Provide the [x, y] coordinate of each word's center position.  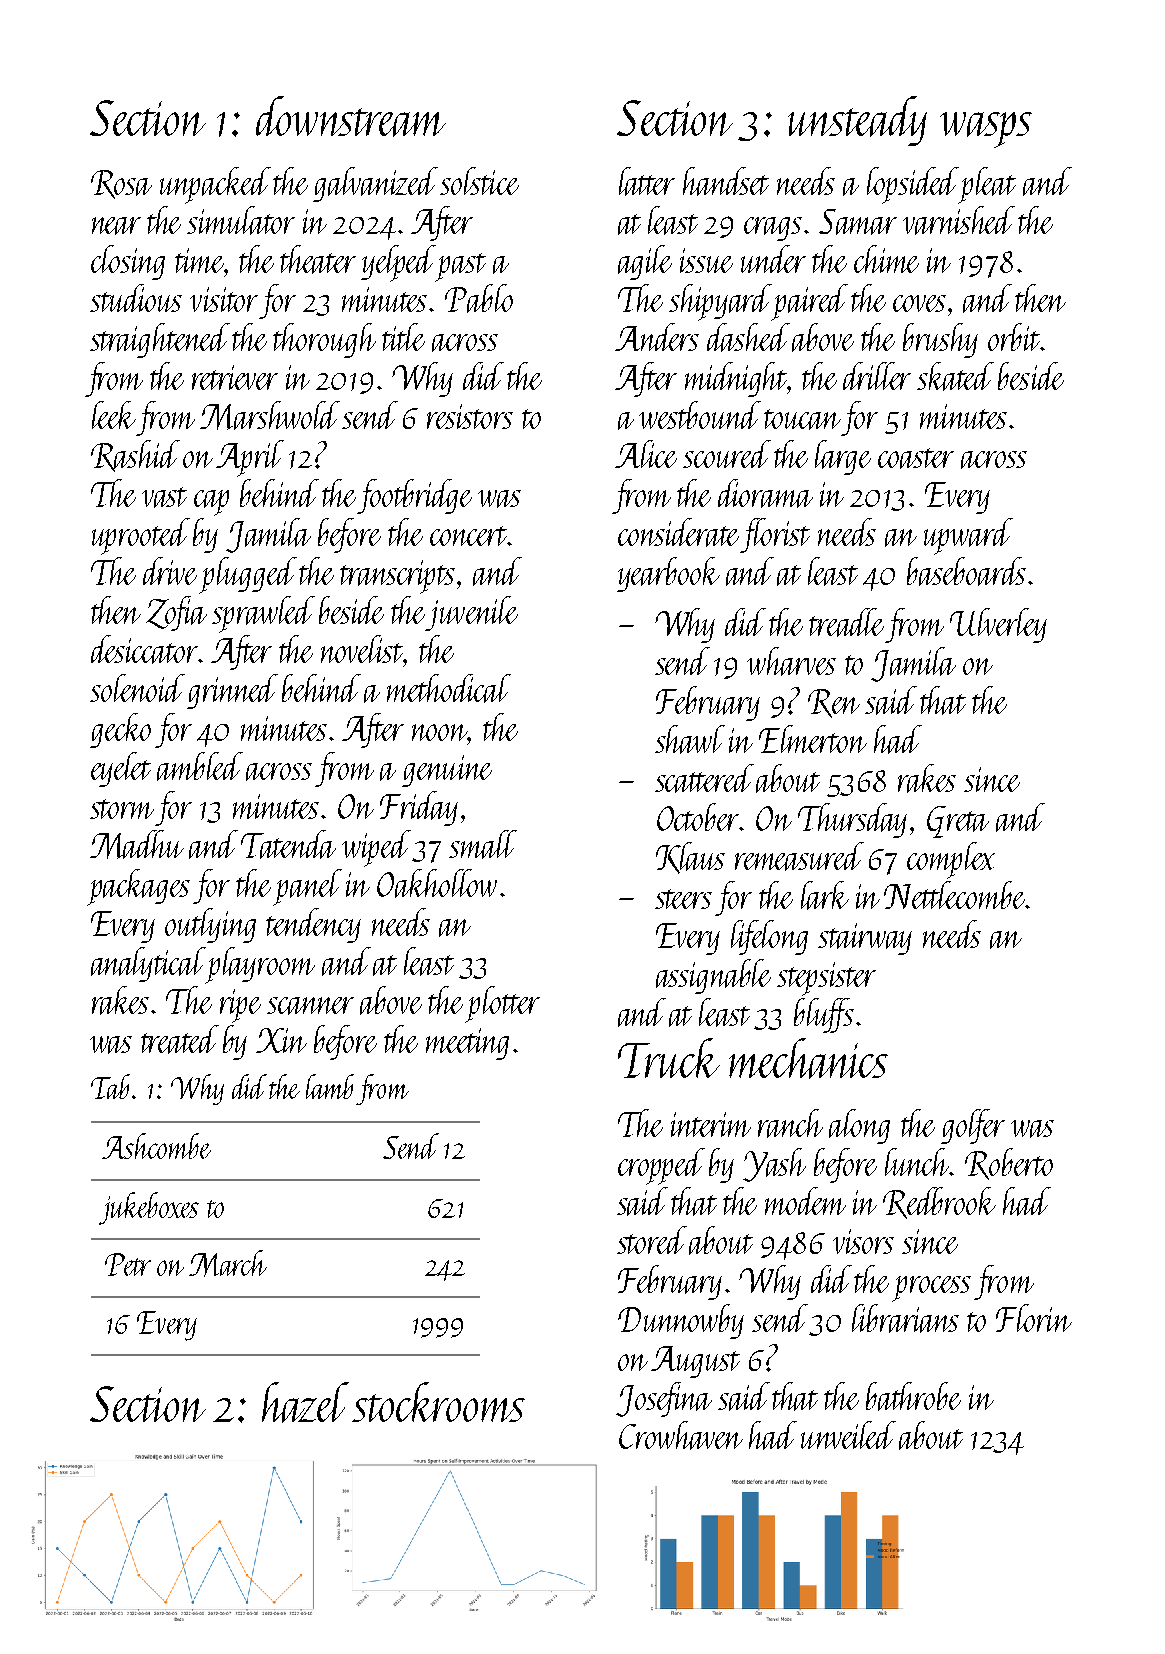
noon [440, 732]
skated [955, 376]
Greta [958, 822]
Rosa [121, 184]
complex [951, 860]
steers [683, 899]
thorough [324, 340]
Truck [669, 1058]
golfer [973, 1126]
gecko [120, 730]
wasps [986, 130]
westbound [700, 415]
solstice [479, 181]
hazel [305, 1402]
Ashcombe [156, 1146]
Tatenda [288, 844]
